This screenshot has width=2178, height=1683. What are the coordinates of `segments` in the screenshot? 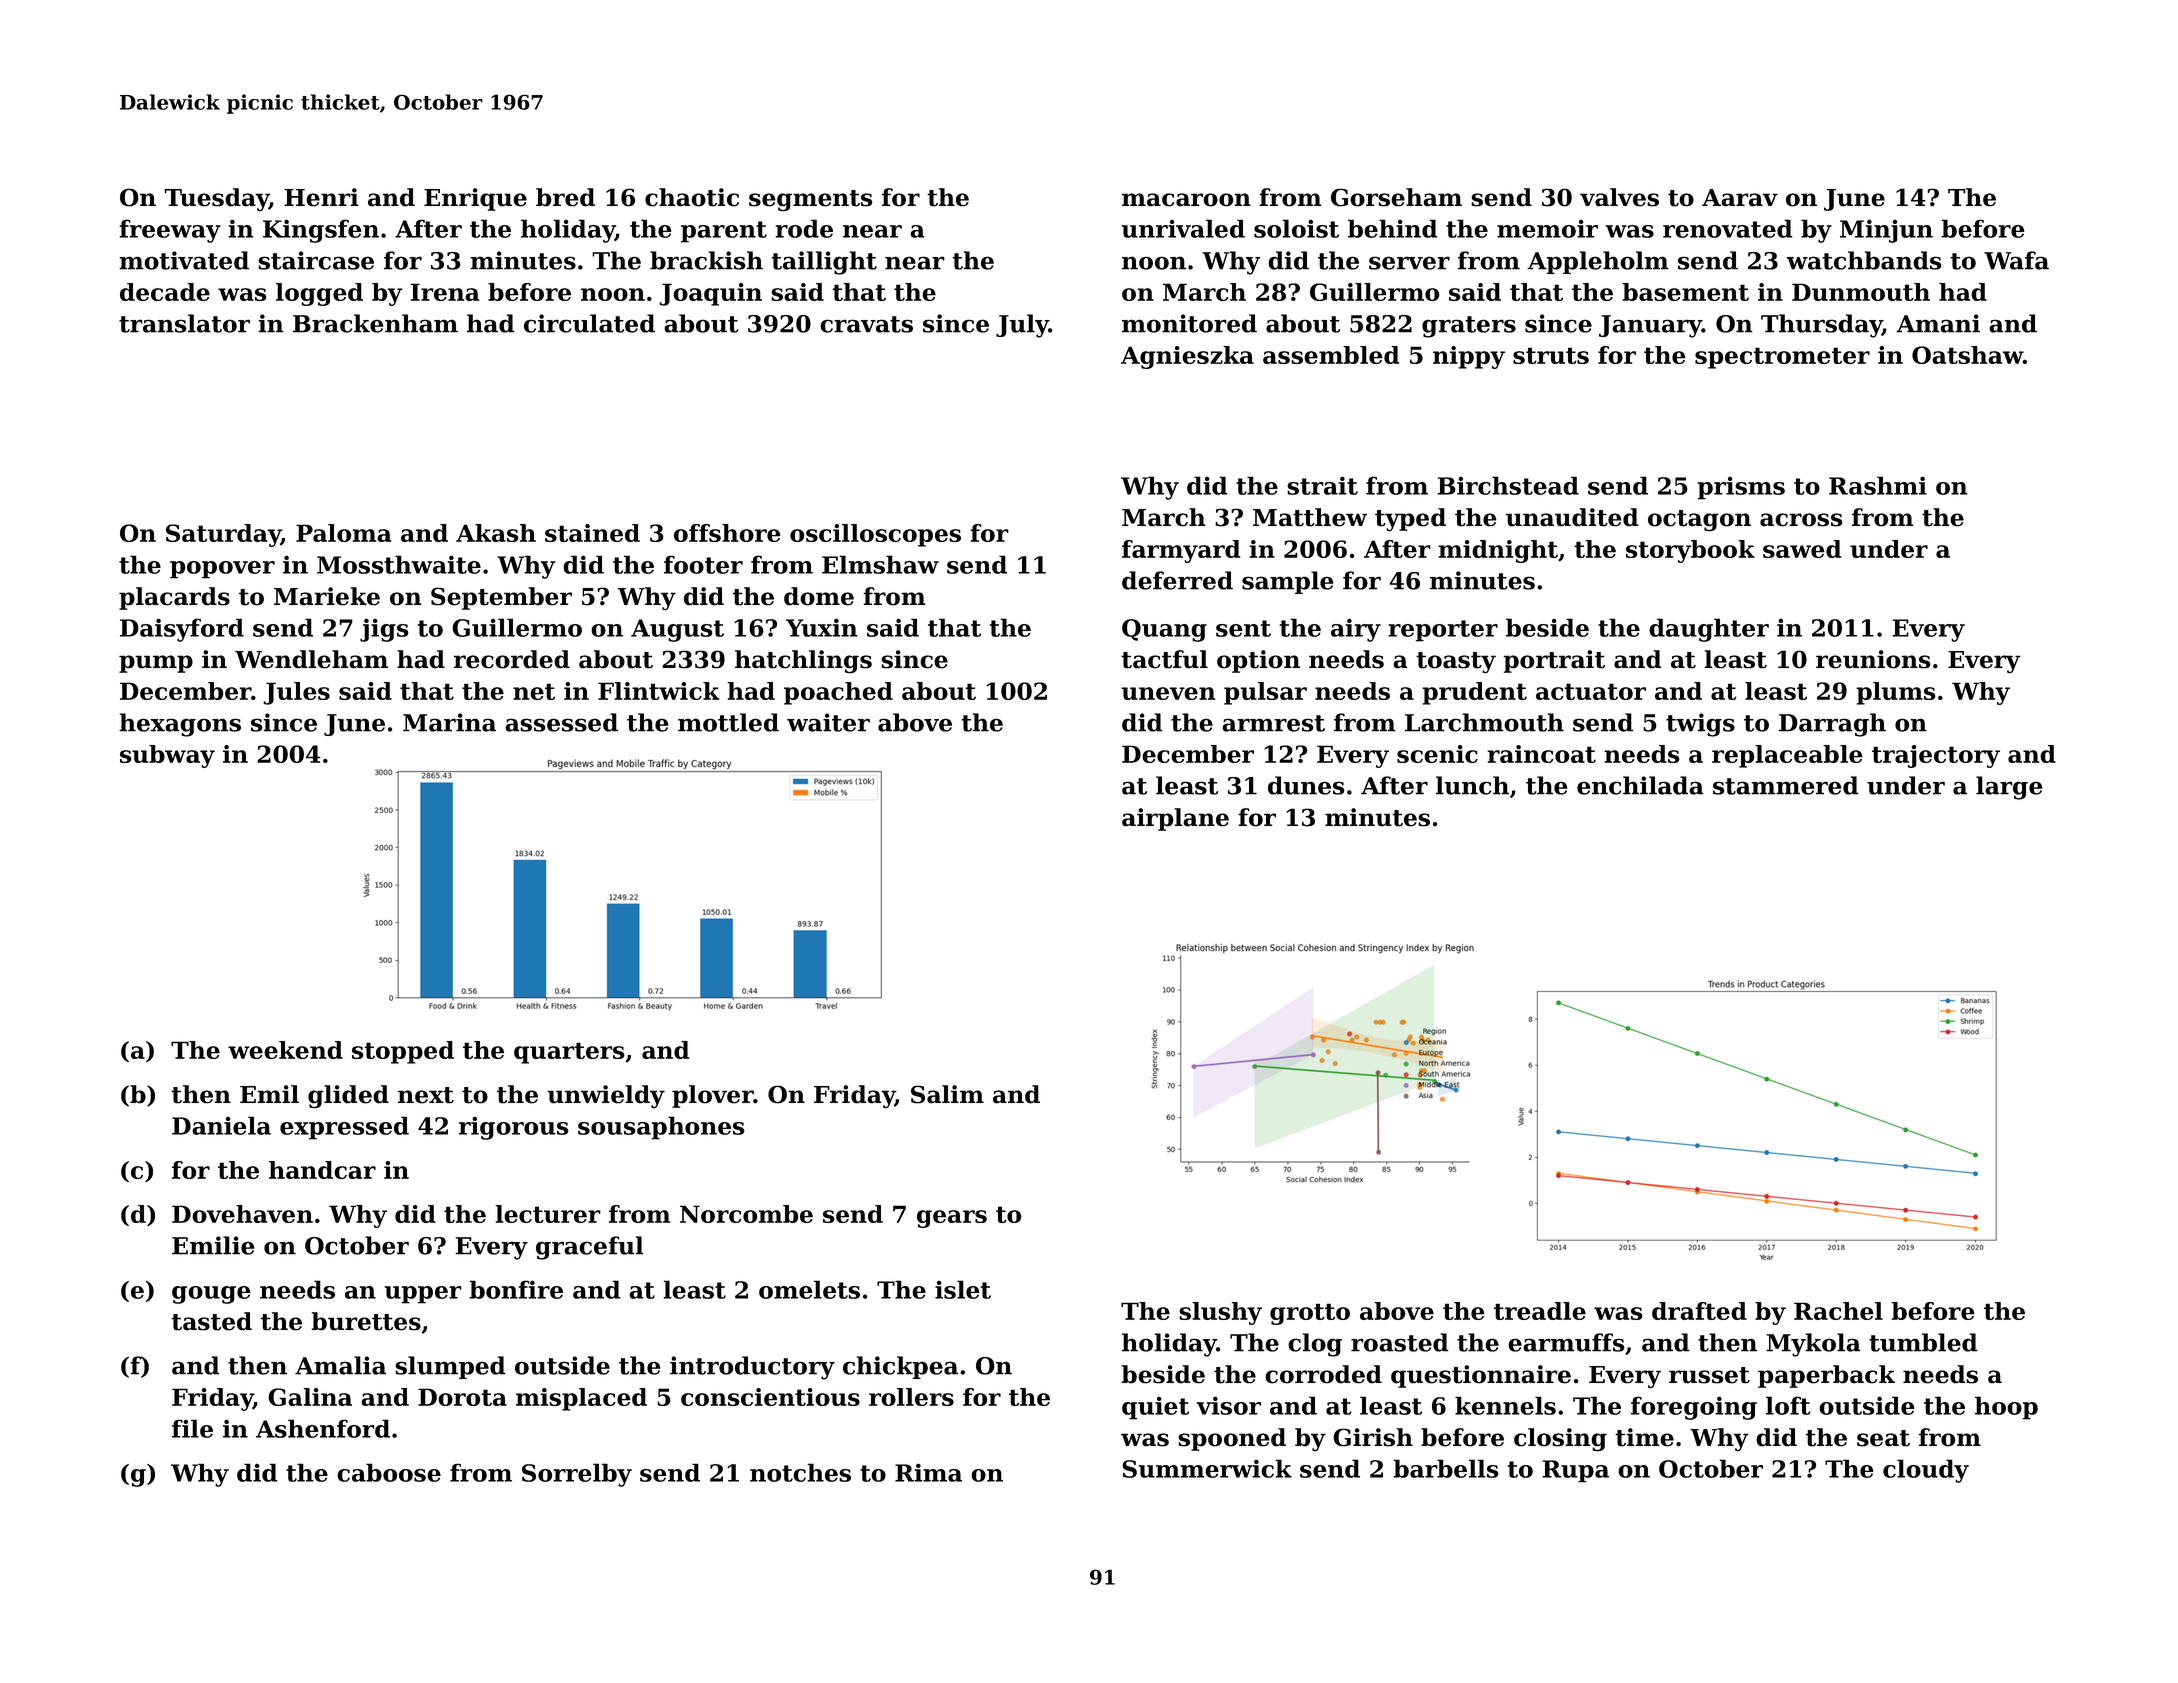 It's located at (811, 201).
